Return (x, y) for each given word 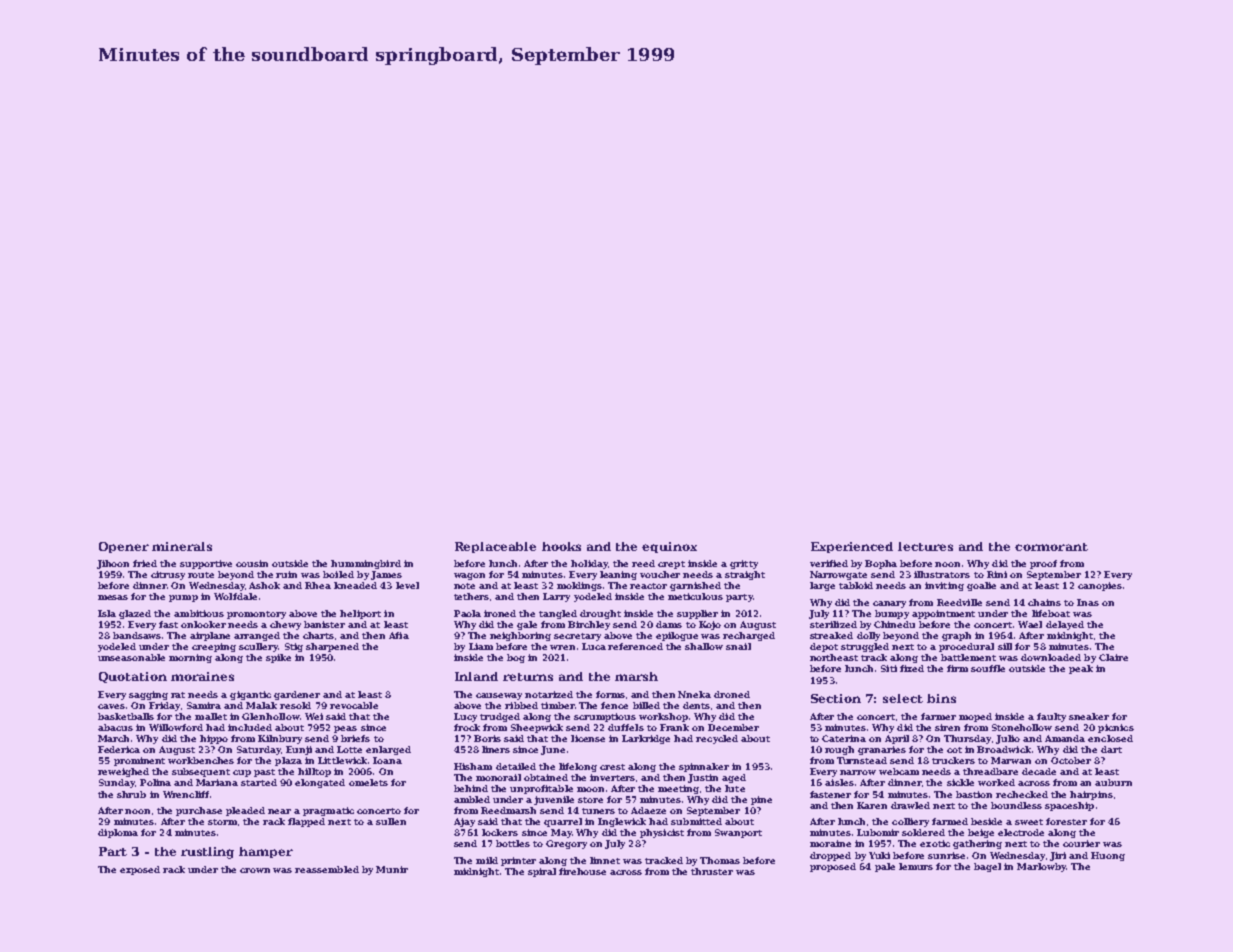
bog (516, 658)
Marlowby (1041, 867)
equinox (669, 547)
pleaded (245, 811)
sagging (148, 695)
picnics (1116, 728)
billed (646, 705)
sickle (960, 782)
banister (324, 624)
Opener (124, 547)
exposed (140, 870)
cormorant (1051, 547)
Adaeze (648, 810)
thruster (712, 871)
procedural (966, 647)
